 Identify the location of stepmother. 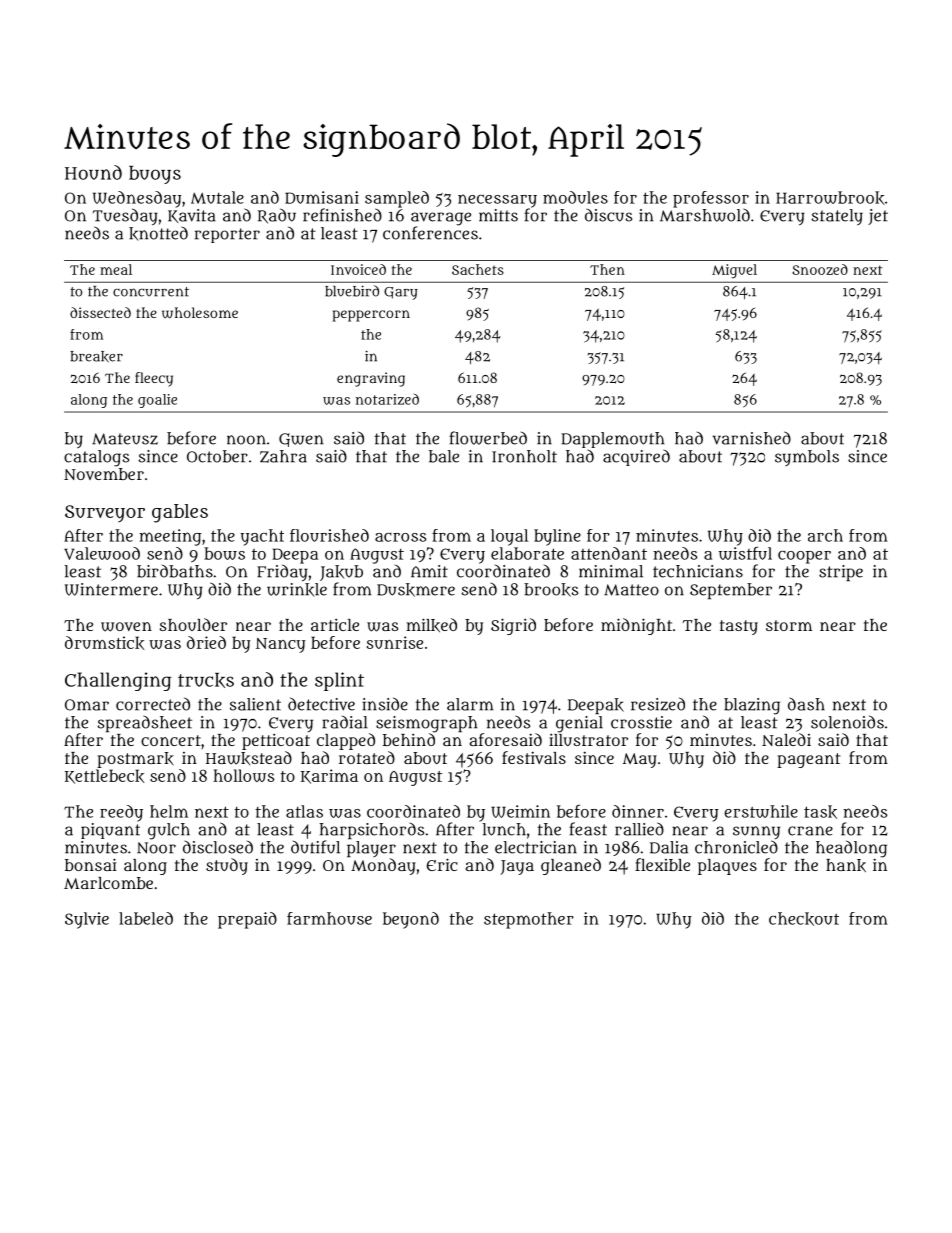
(529, 920).
